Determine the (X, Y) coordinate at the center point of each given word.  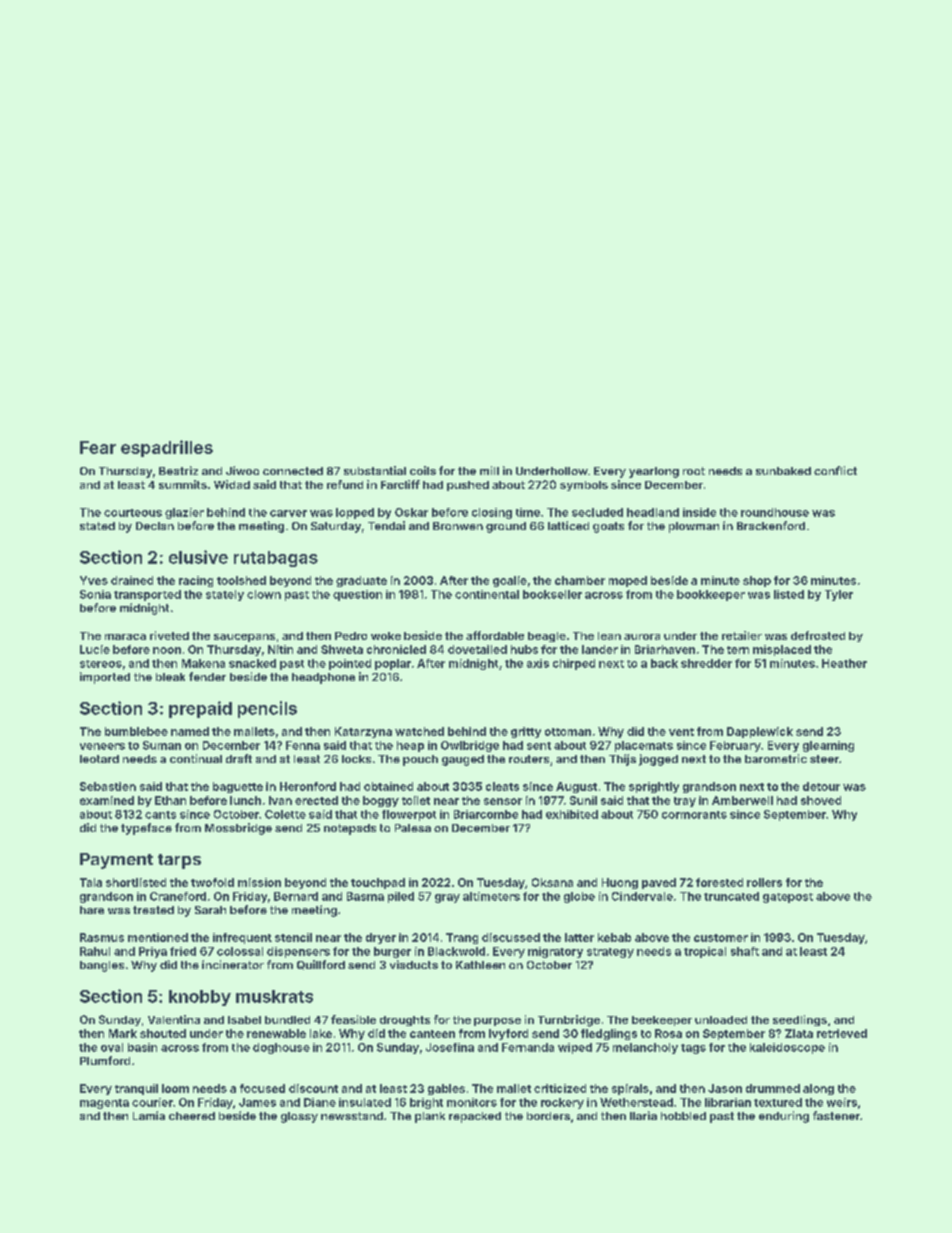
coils (423, 470)
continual (196, 758)
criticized (560, 1088)
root (694, 471)
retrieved (842, 1033)
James (257, 1102)
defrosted (818, 635)
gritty (526, 732)
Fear (98, 447)
